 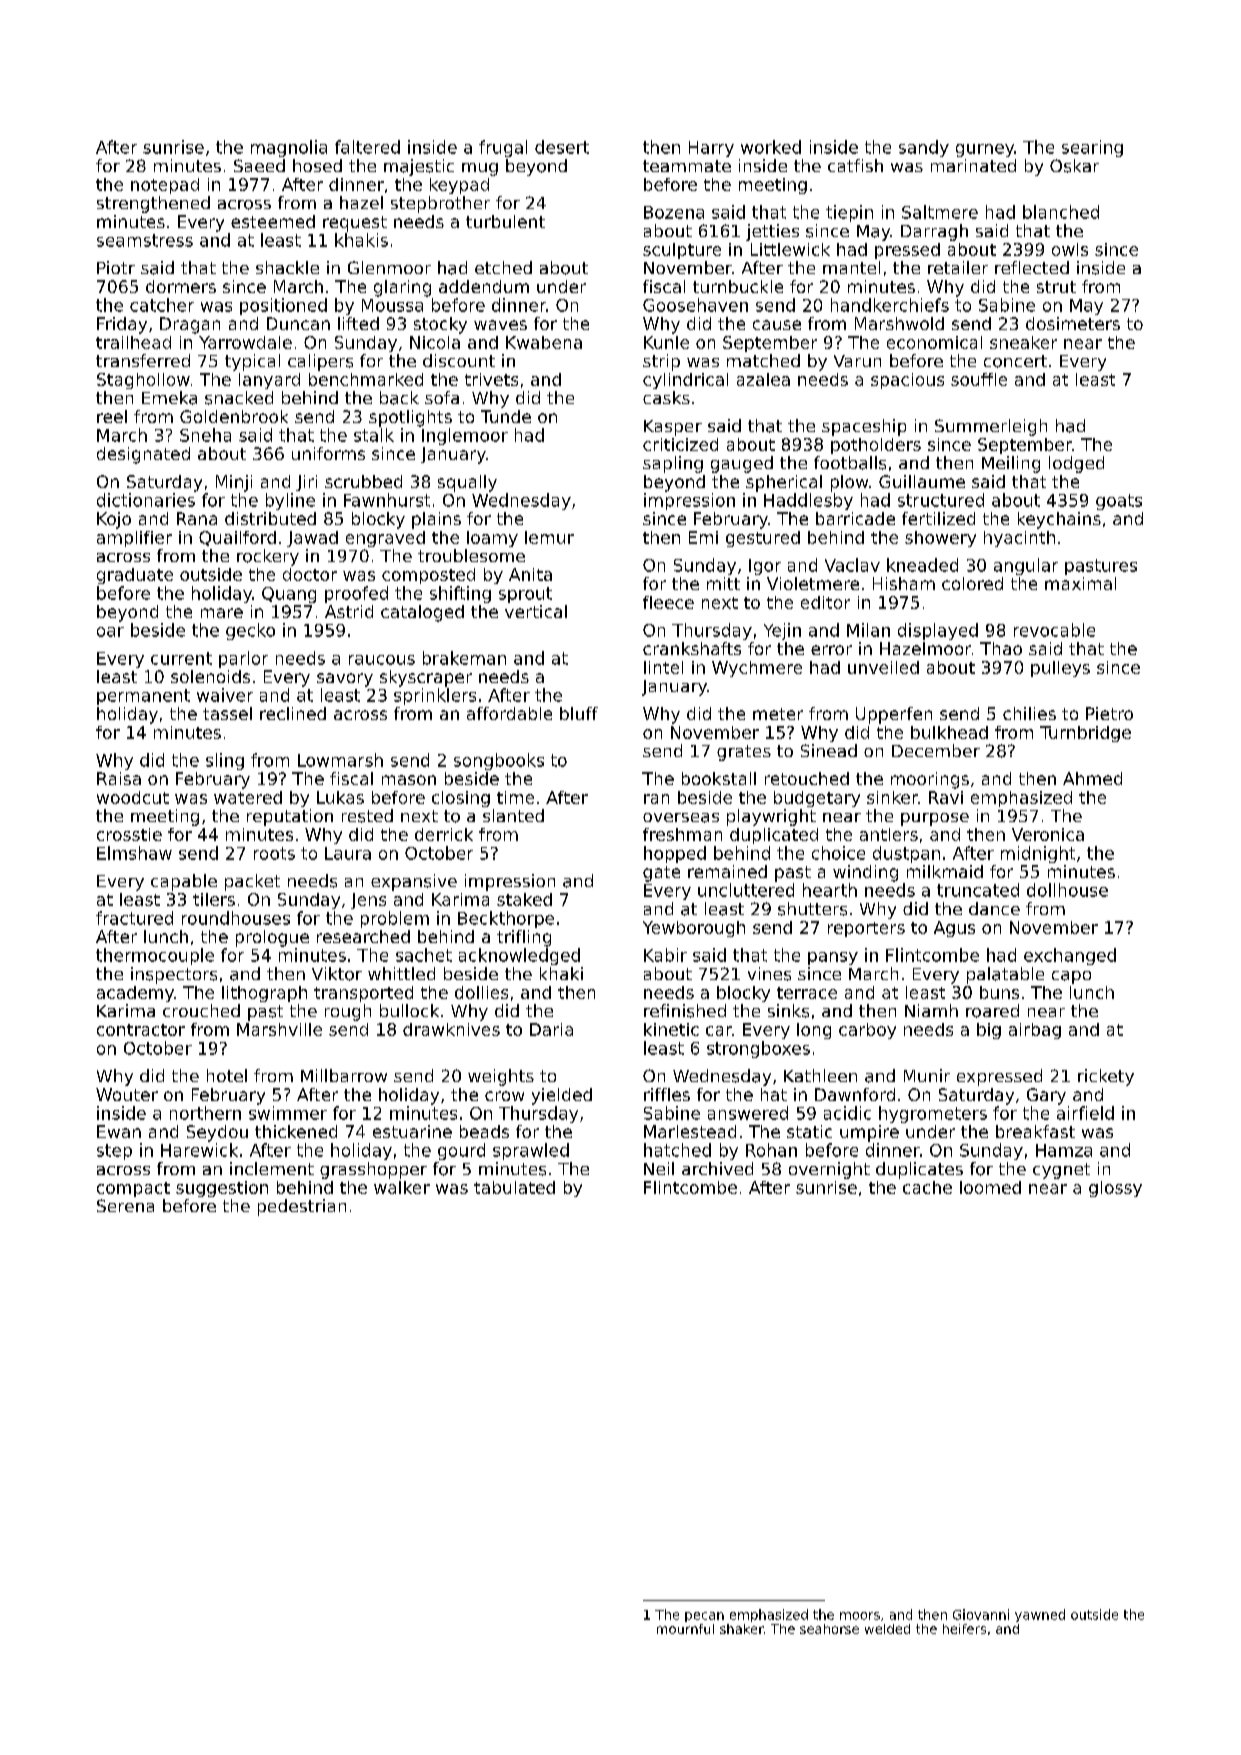 I want to click on cache, so click(x=927, y=1187).
